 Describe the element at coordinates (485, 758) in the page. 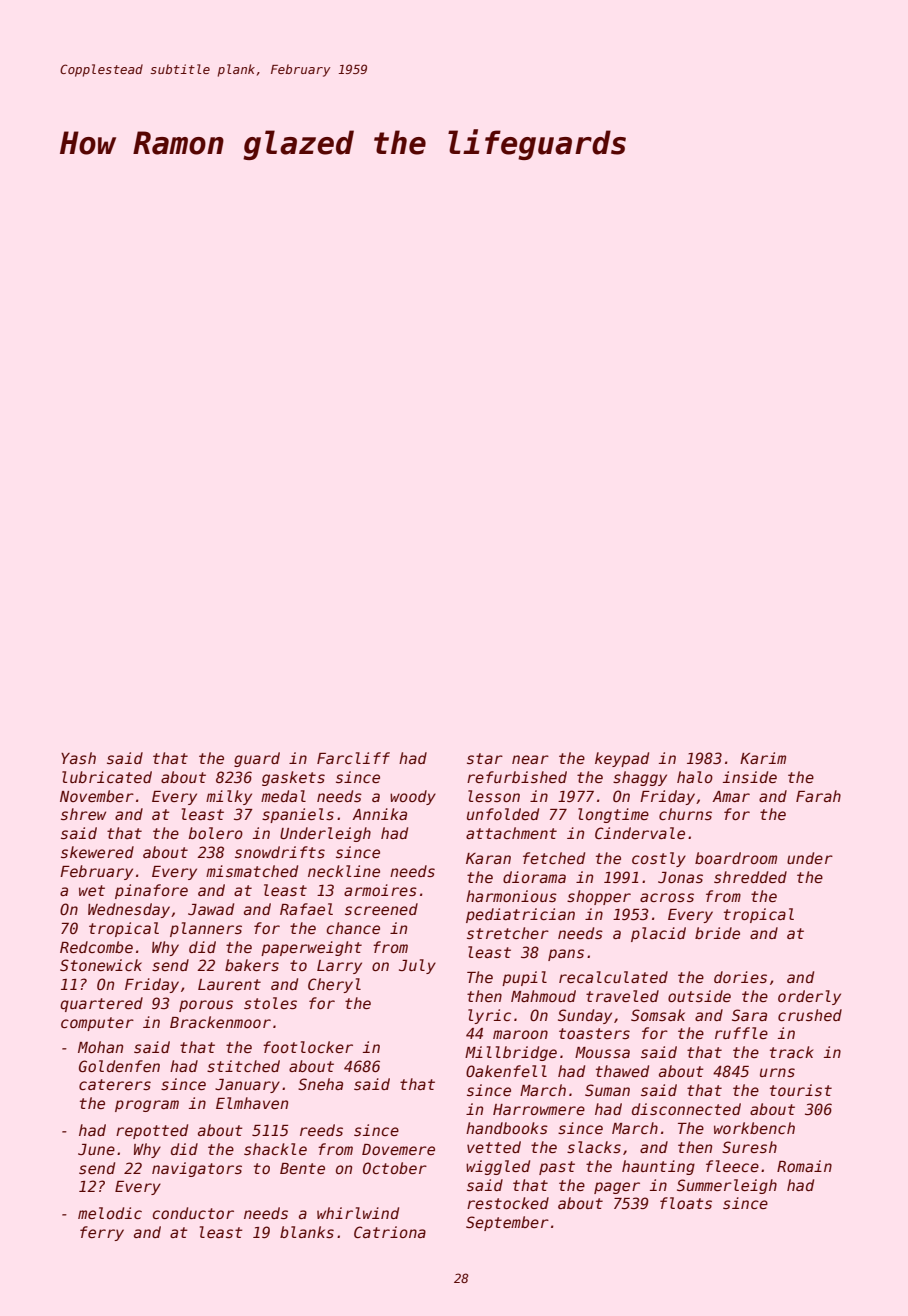

I see `star` at that location.
